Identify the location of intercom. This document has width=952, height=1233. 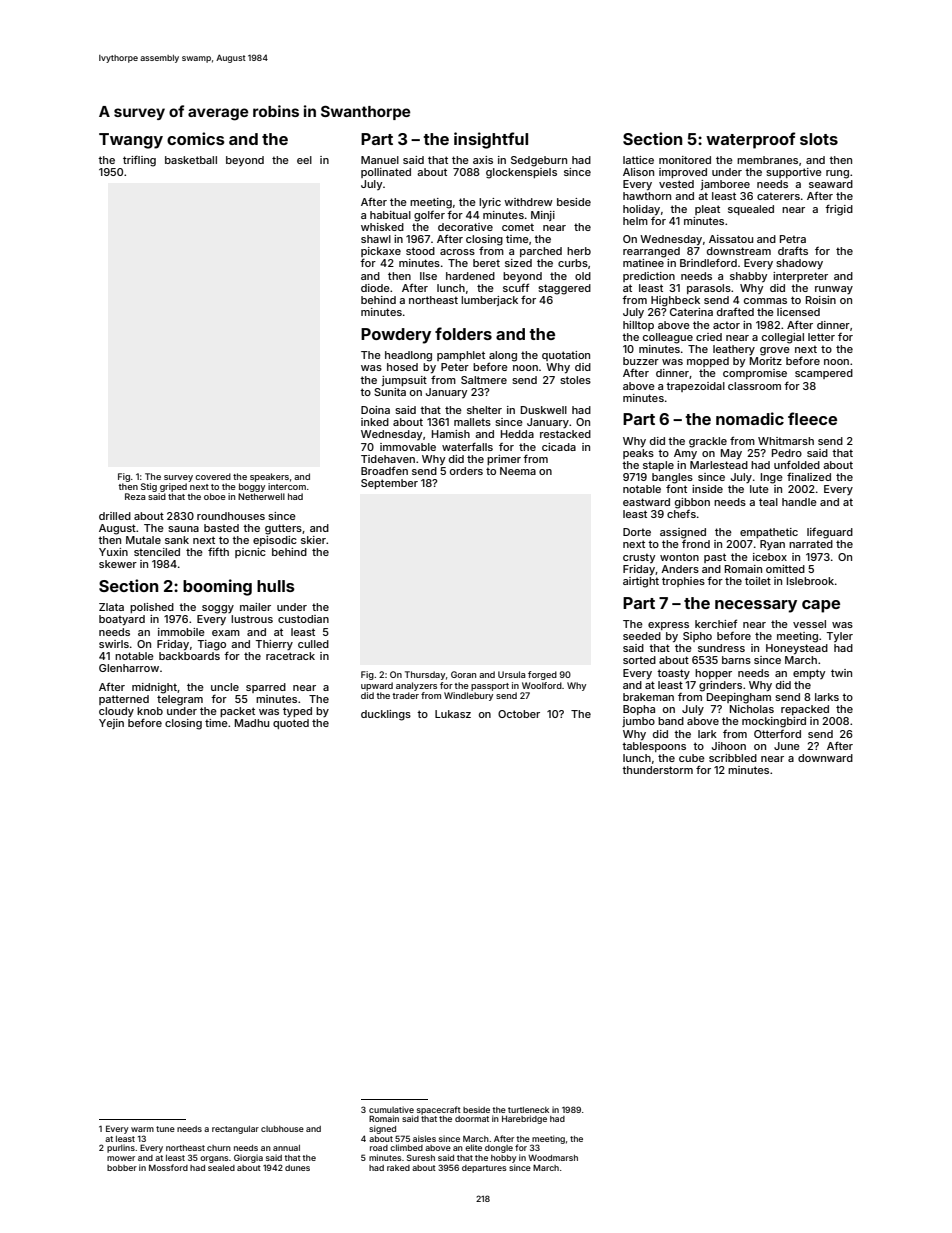
(287, 486).
